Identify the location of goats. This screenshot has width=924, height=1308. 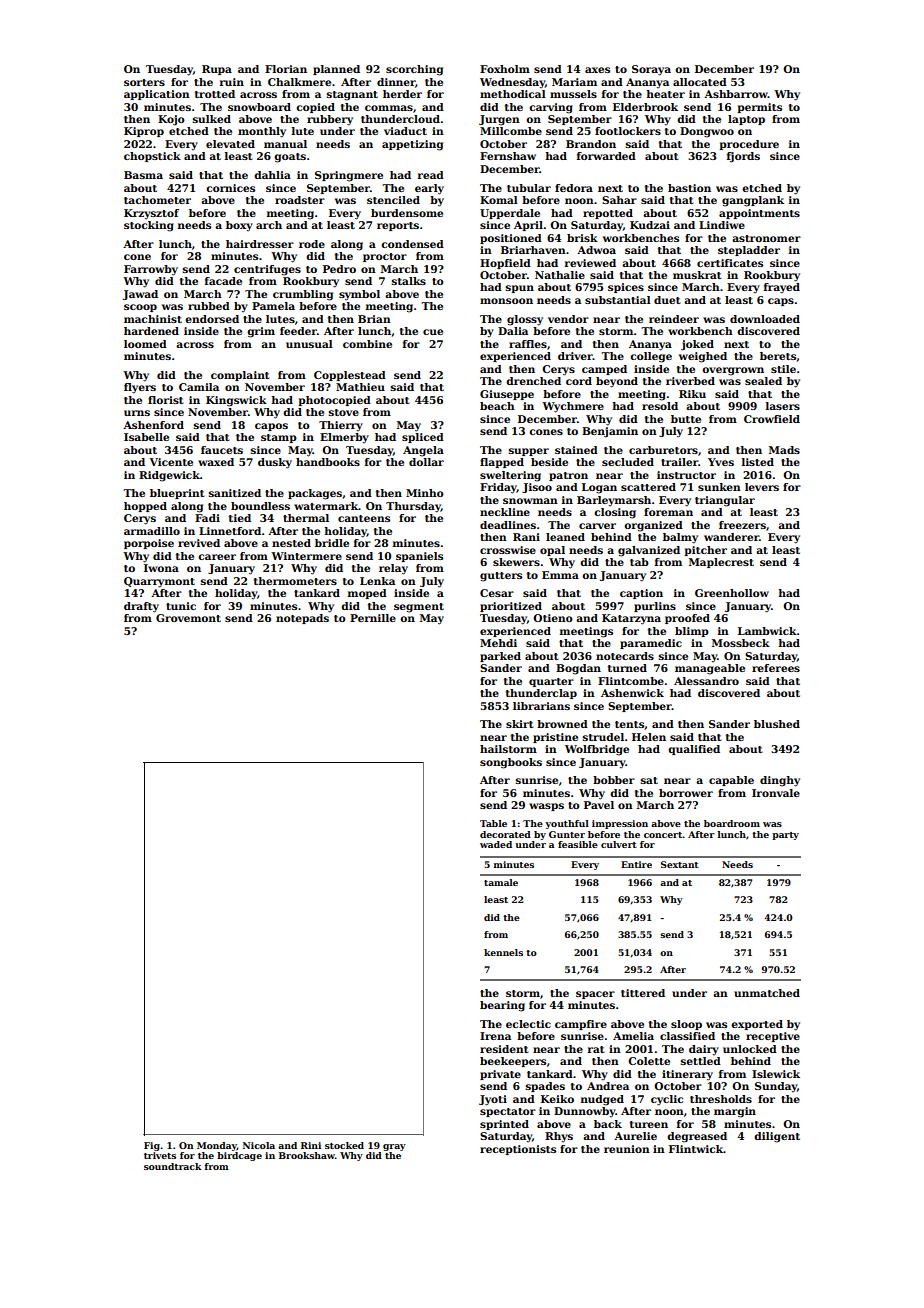
(290, 158).
